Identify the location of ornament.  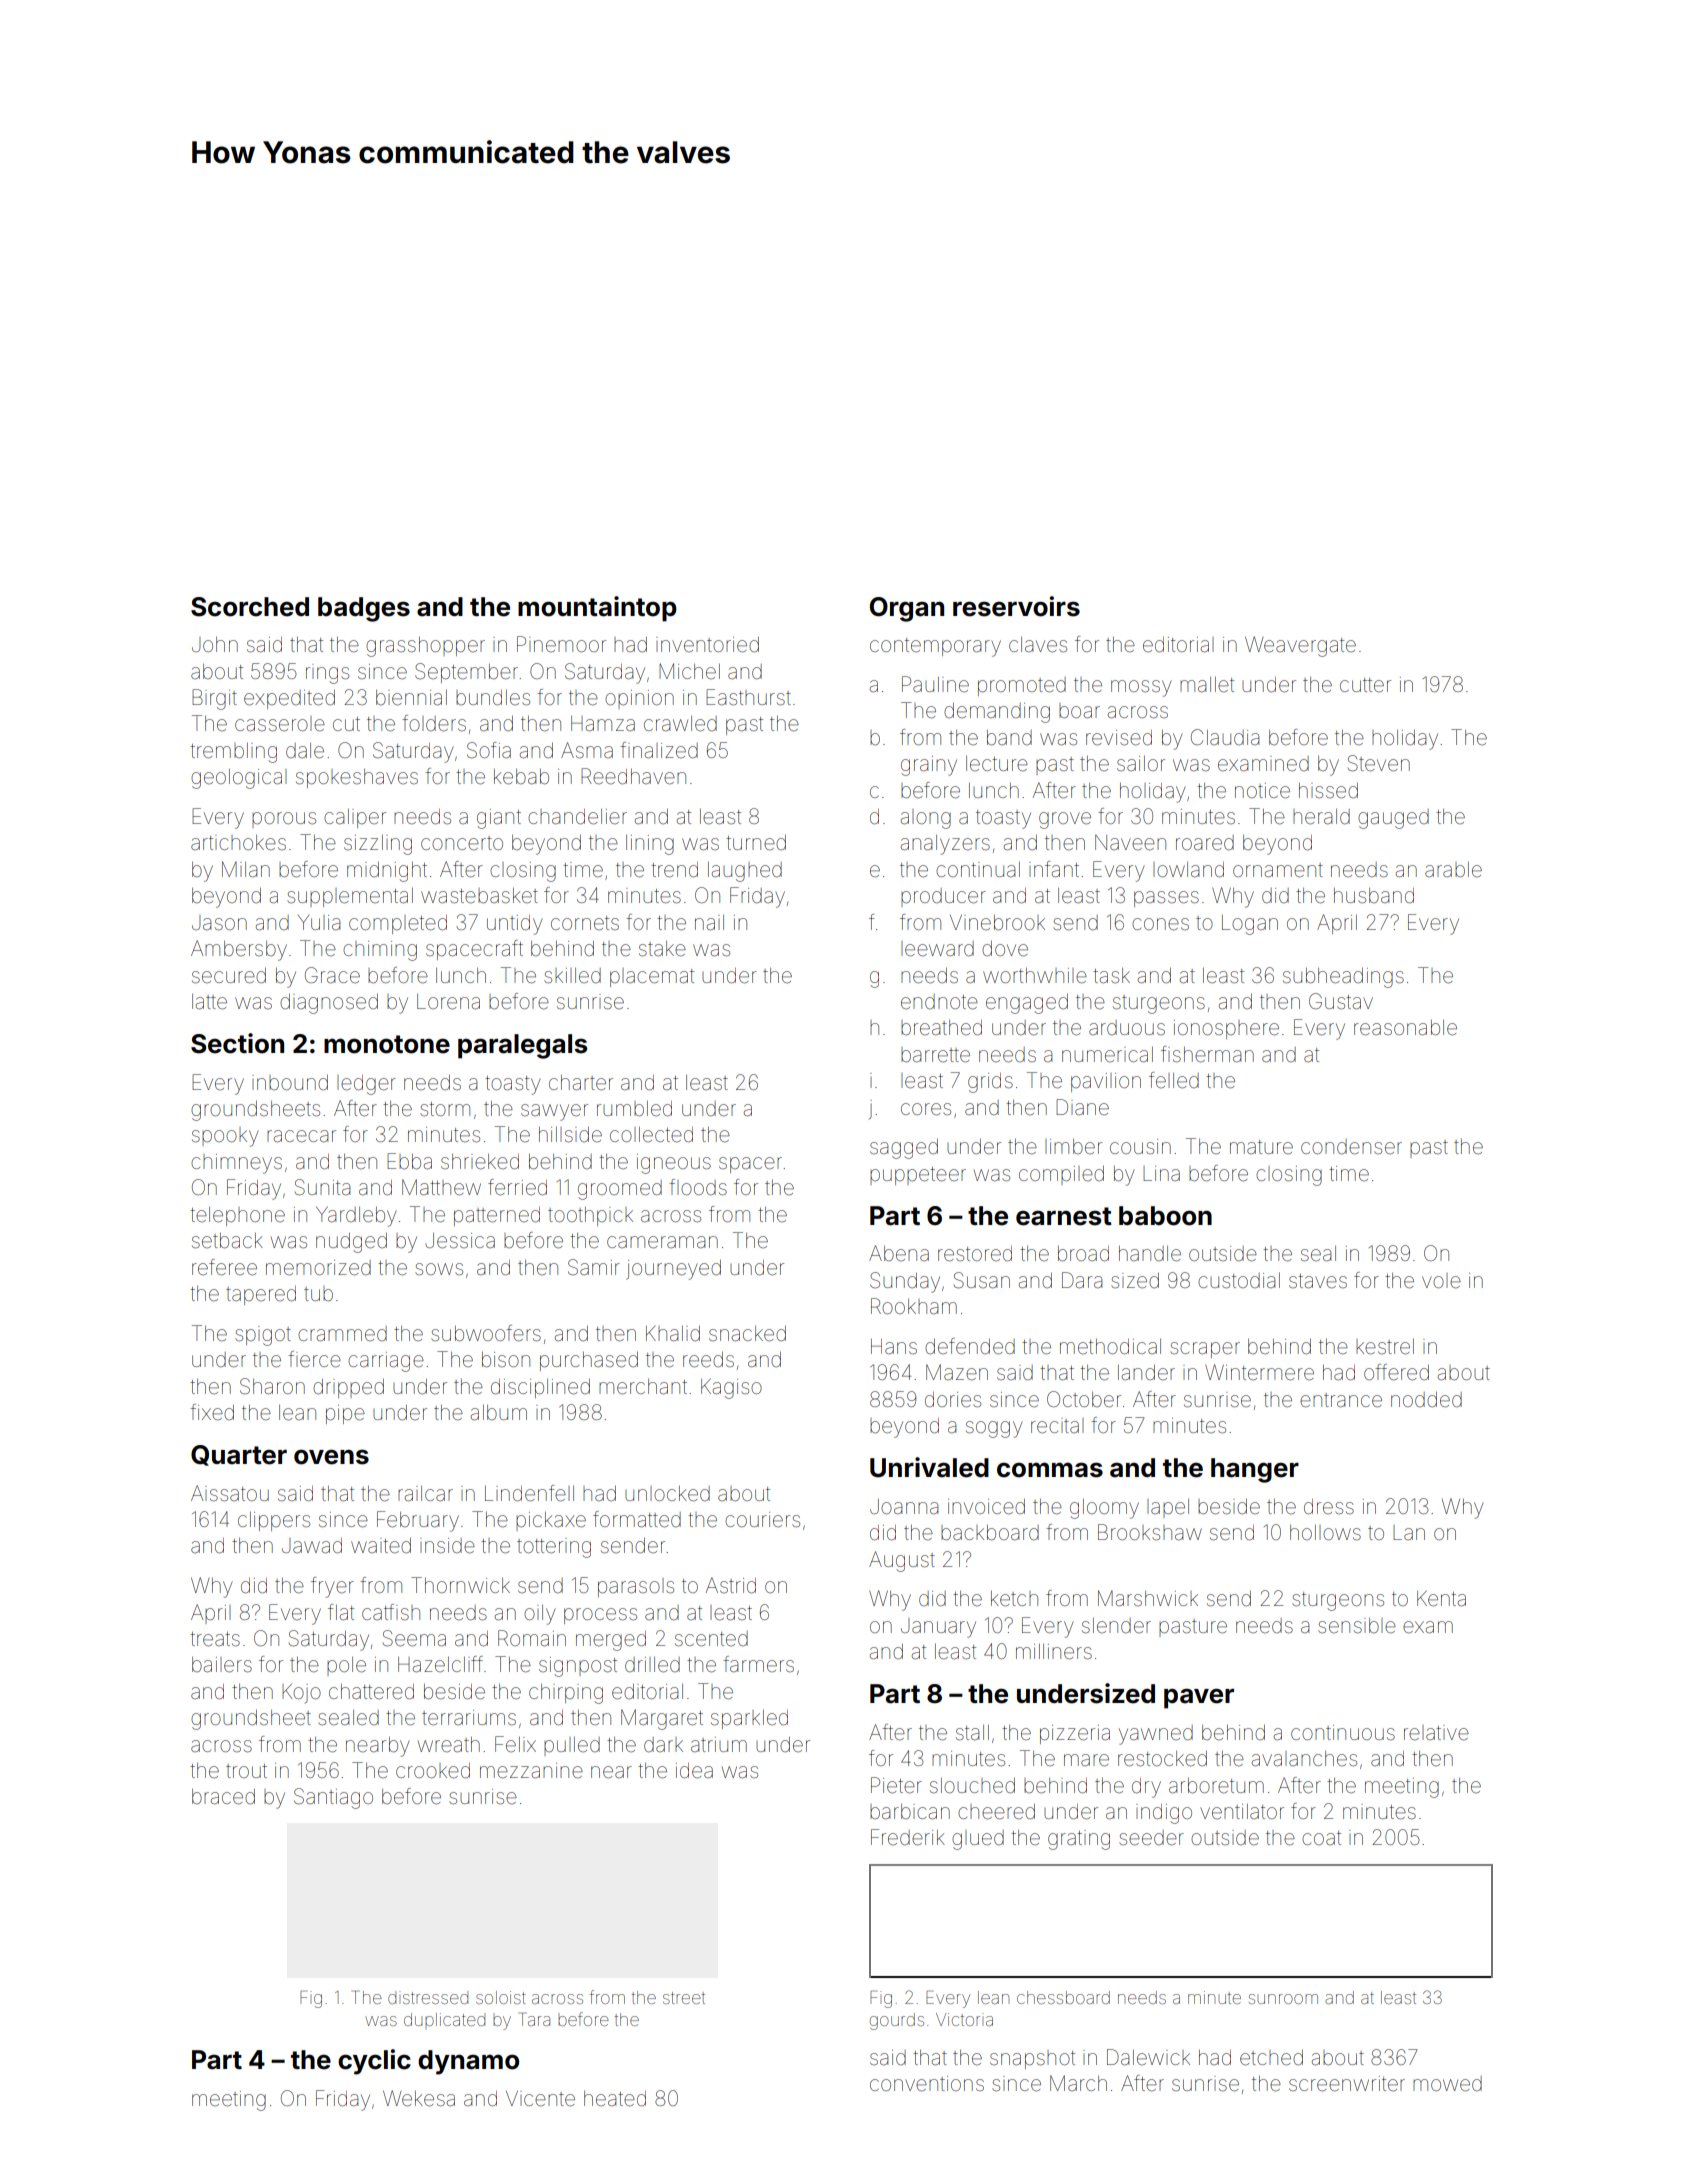
(1278, 870).
